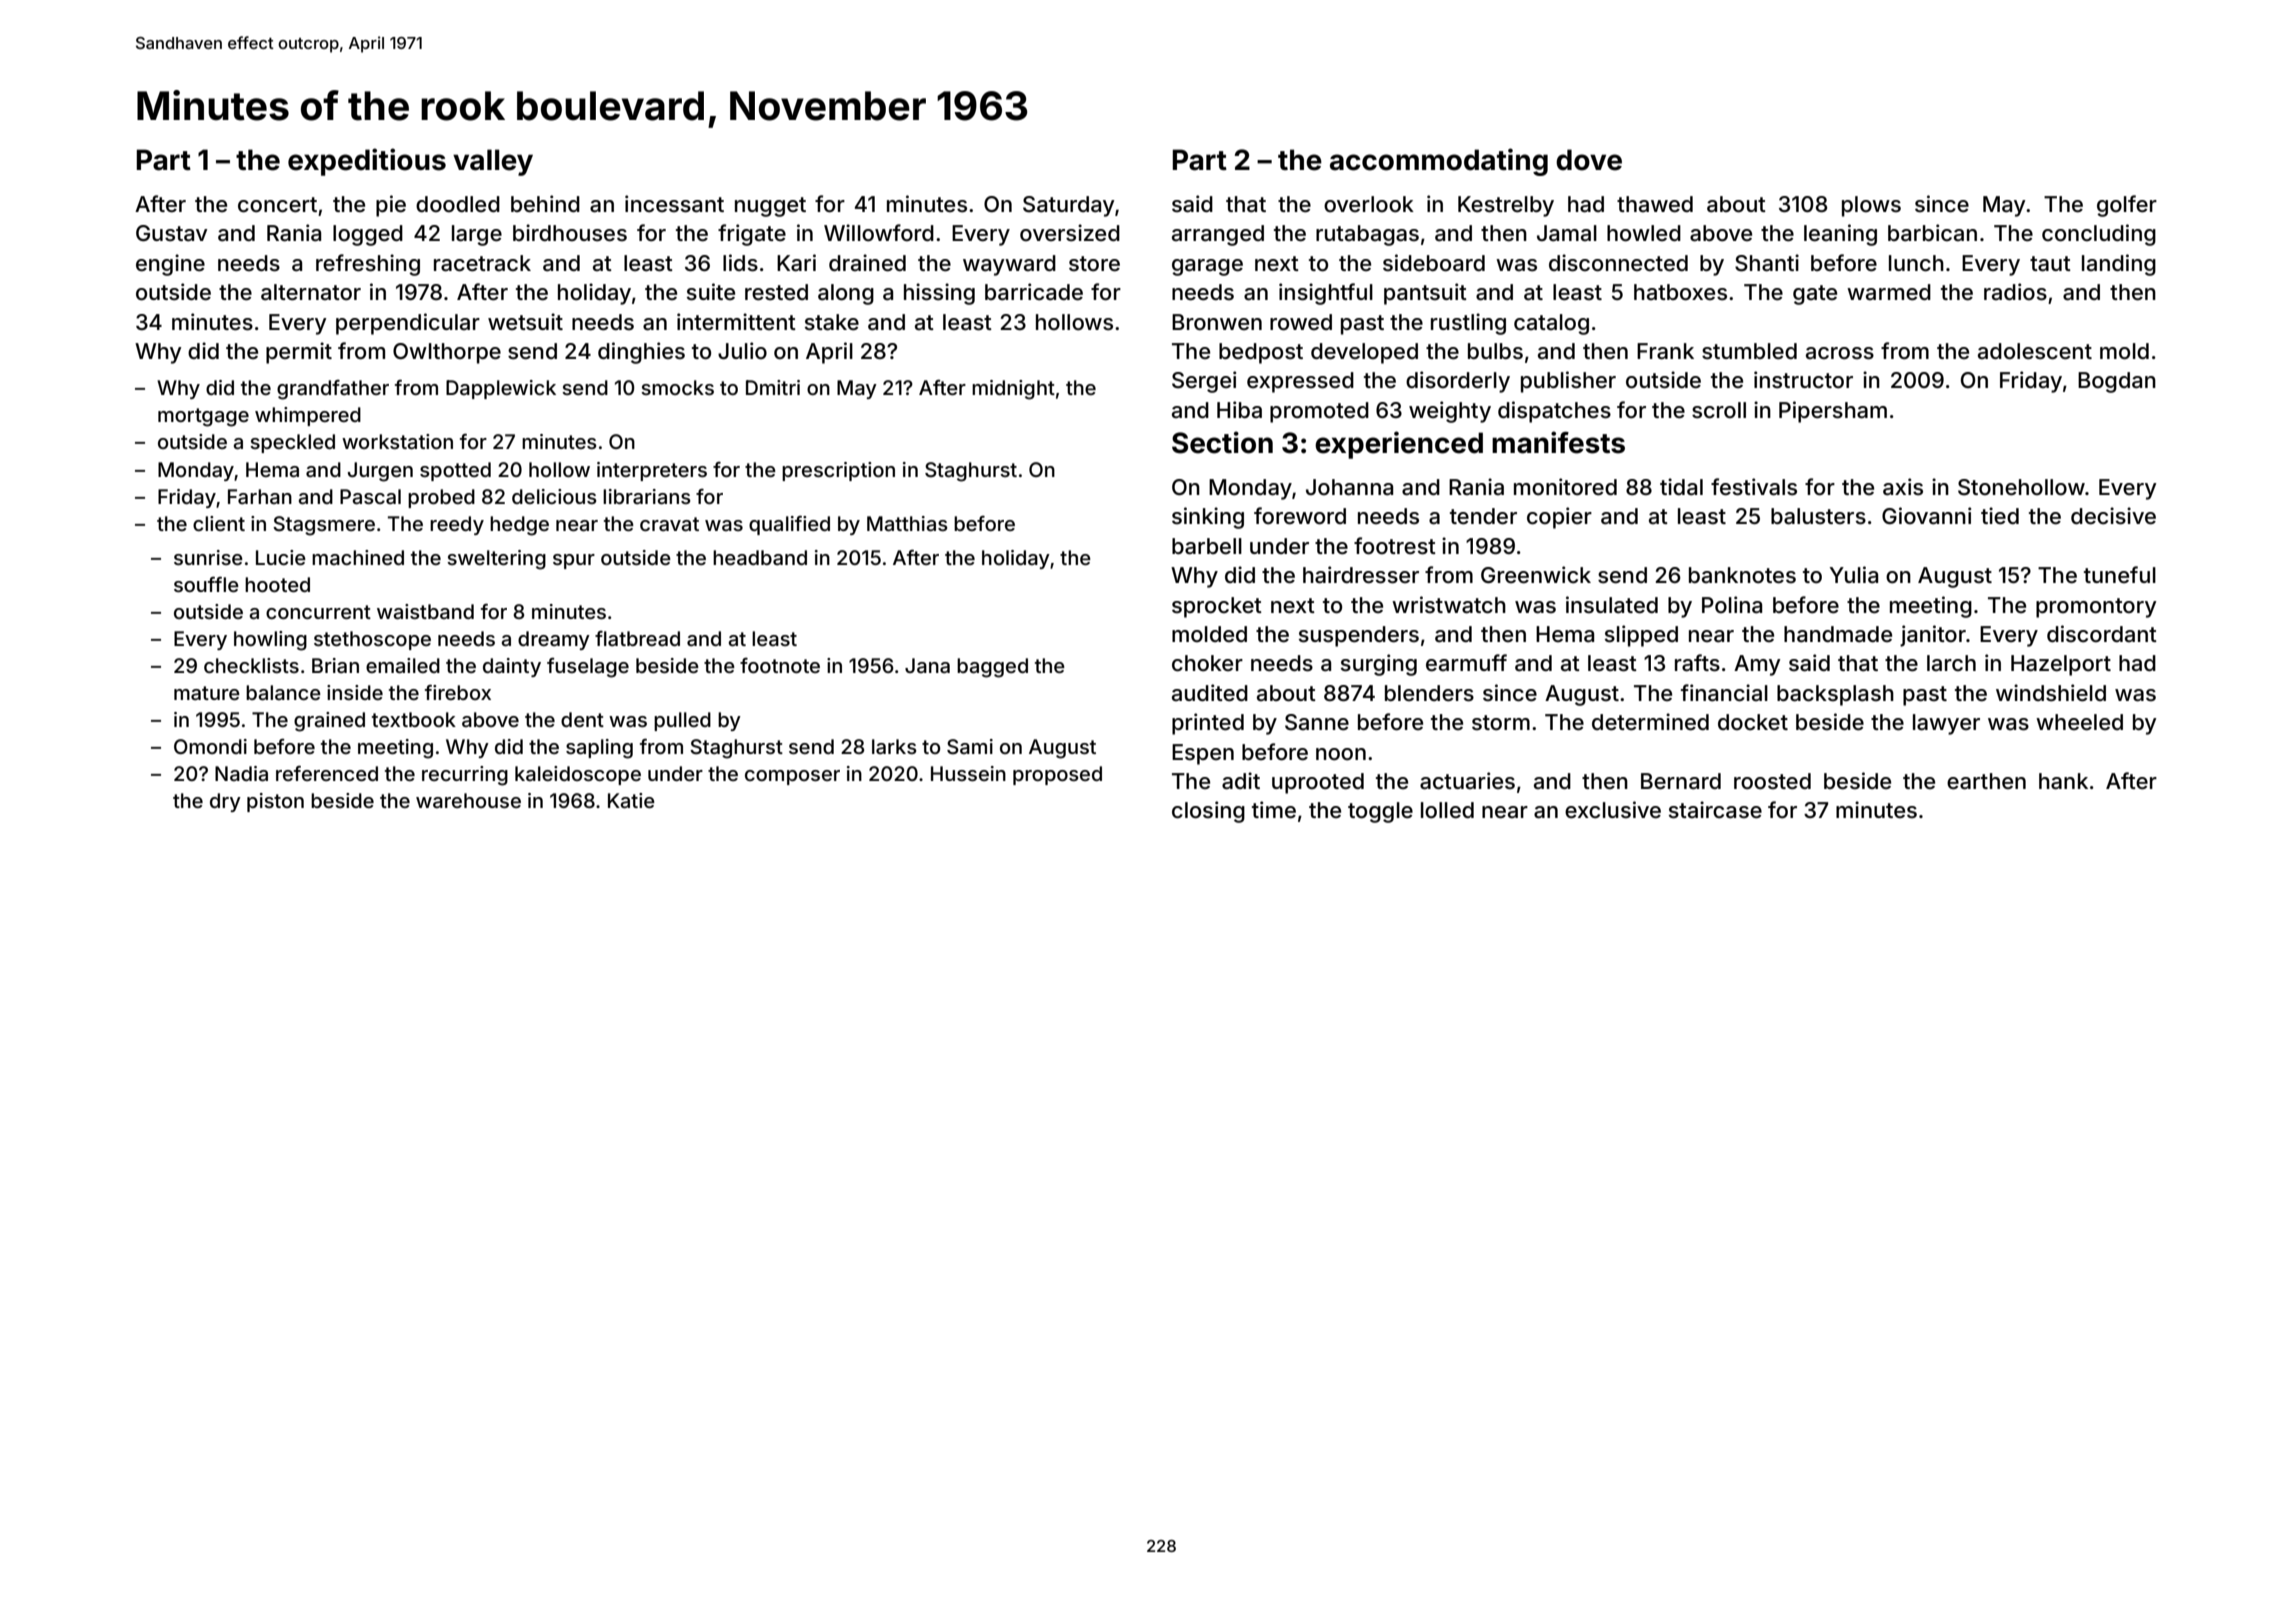  Describe the element at coordinates (1506, 206) in the screenshot. I see `Kestrelby` at that location.
